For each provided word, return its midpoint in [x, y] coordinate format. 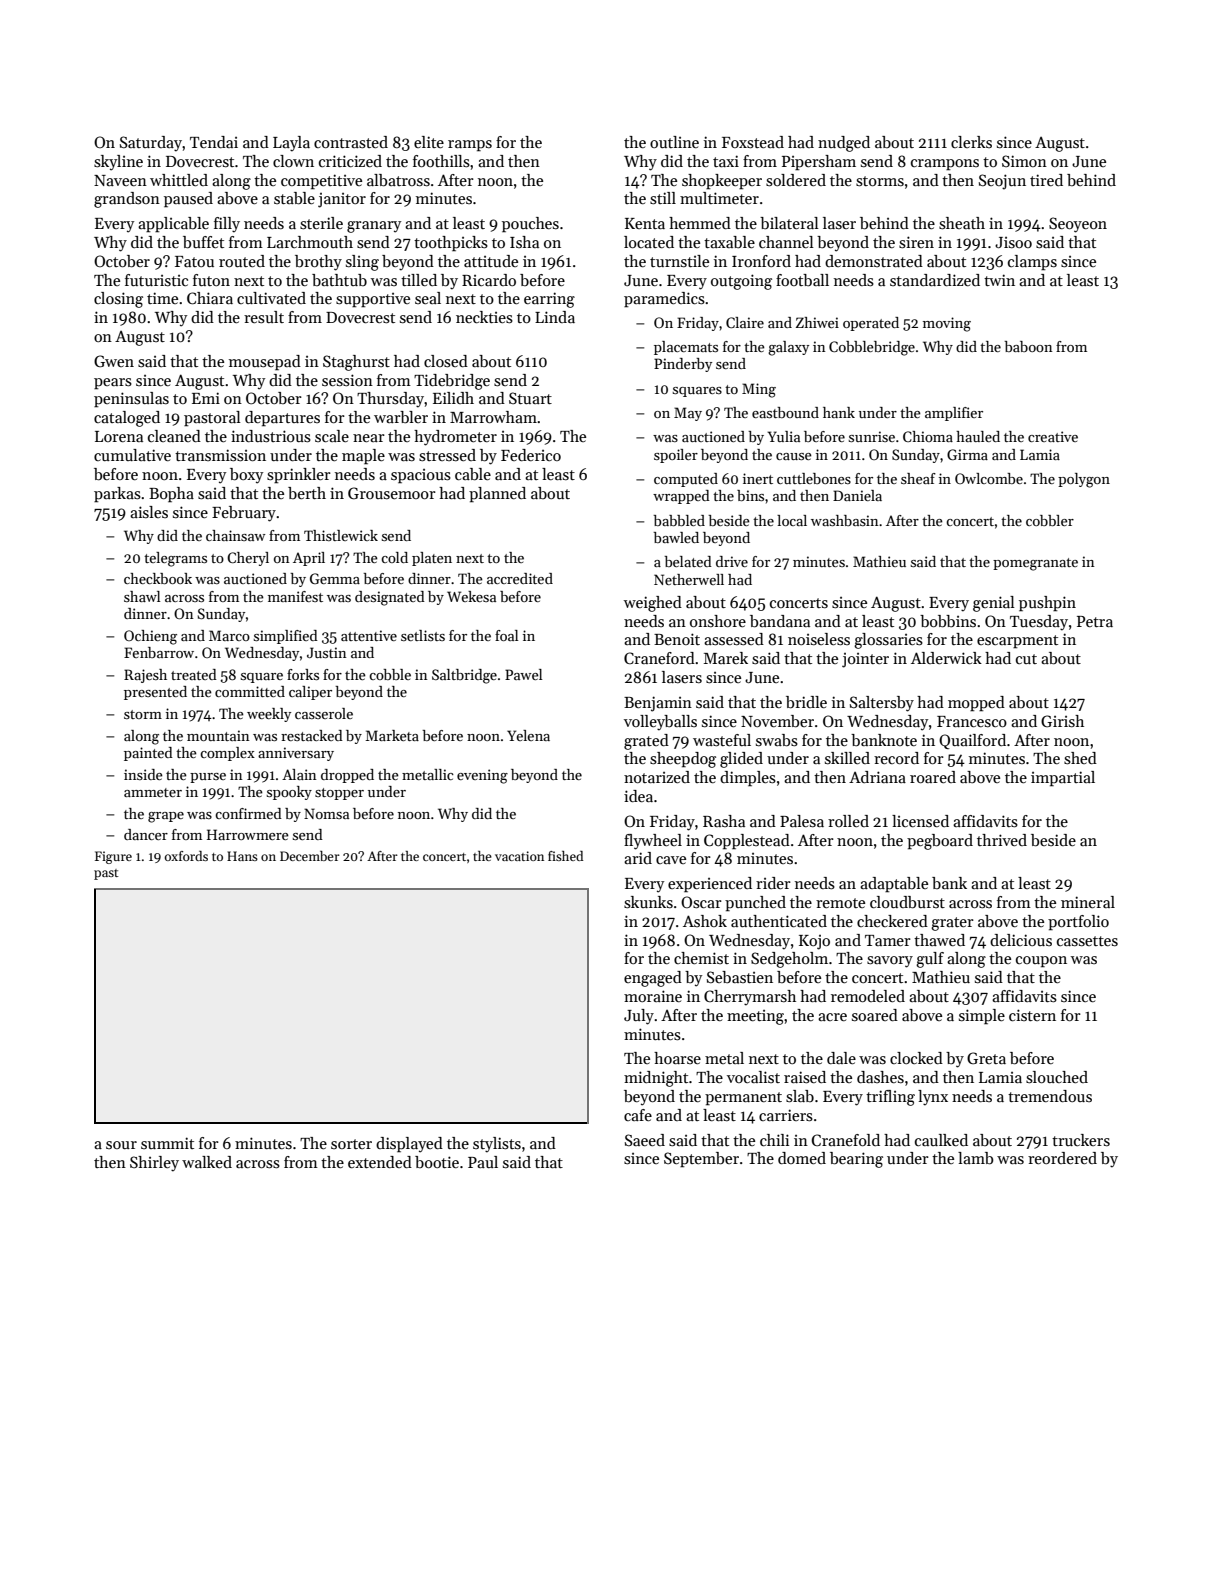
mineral [1088, 902]
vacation [519, 856]
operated [871, 324]
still [663, 198]
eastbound [785, 412]
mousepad [265, 363]
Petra [1095, 621]
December [310, 856]
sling [362, 263]
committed [250, 691]
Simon [1024, 161]
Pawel [524, 674]
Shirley [154, 1164]
